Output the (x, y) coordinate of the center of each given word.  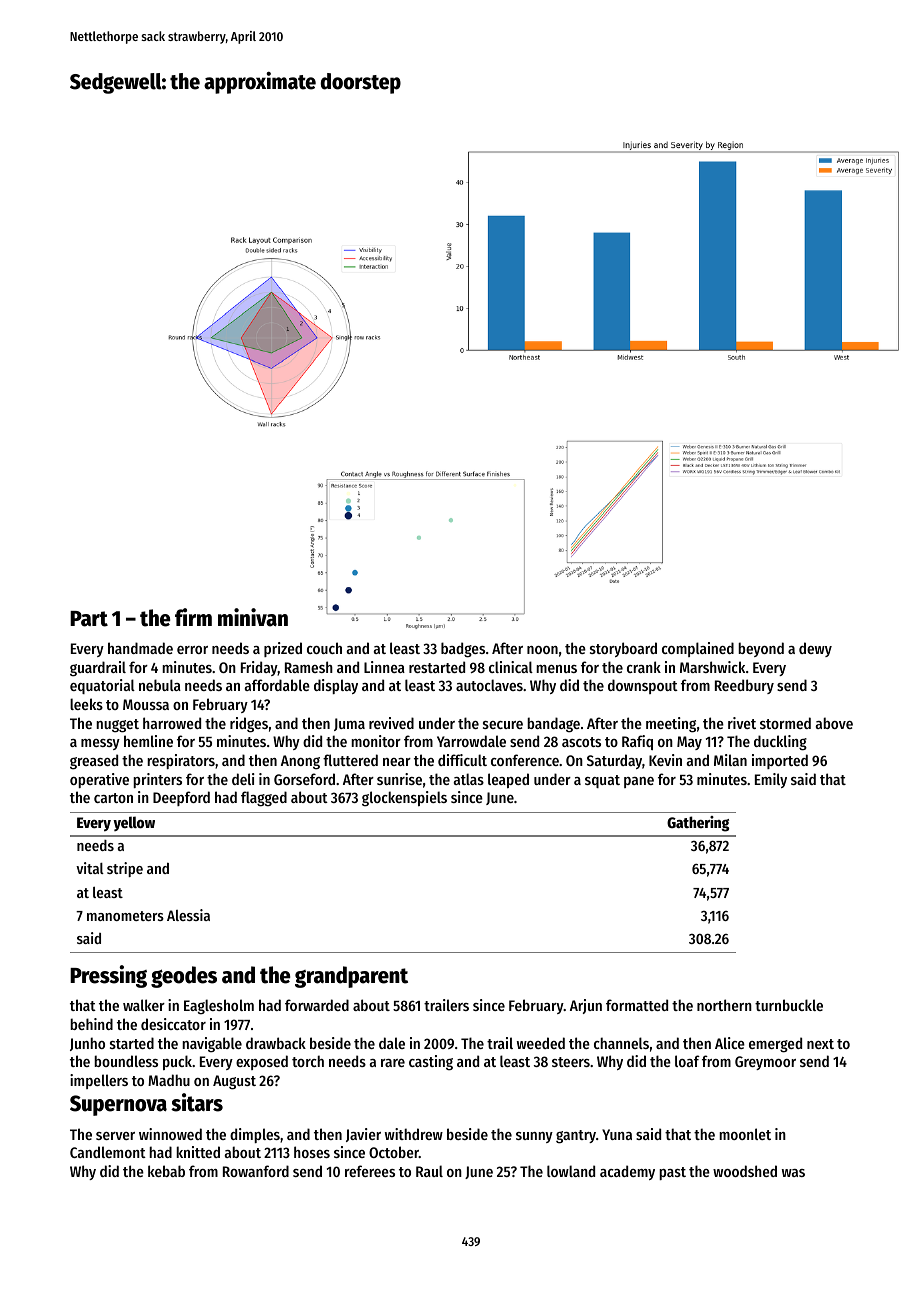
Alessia (188, 915)
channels (621, 1043)
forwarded (317, 1005)
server (115, 1136)
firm (193, 617)
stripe (125, 869)
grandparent (351, 977)
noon (542, 650)
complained (698, 649)
